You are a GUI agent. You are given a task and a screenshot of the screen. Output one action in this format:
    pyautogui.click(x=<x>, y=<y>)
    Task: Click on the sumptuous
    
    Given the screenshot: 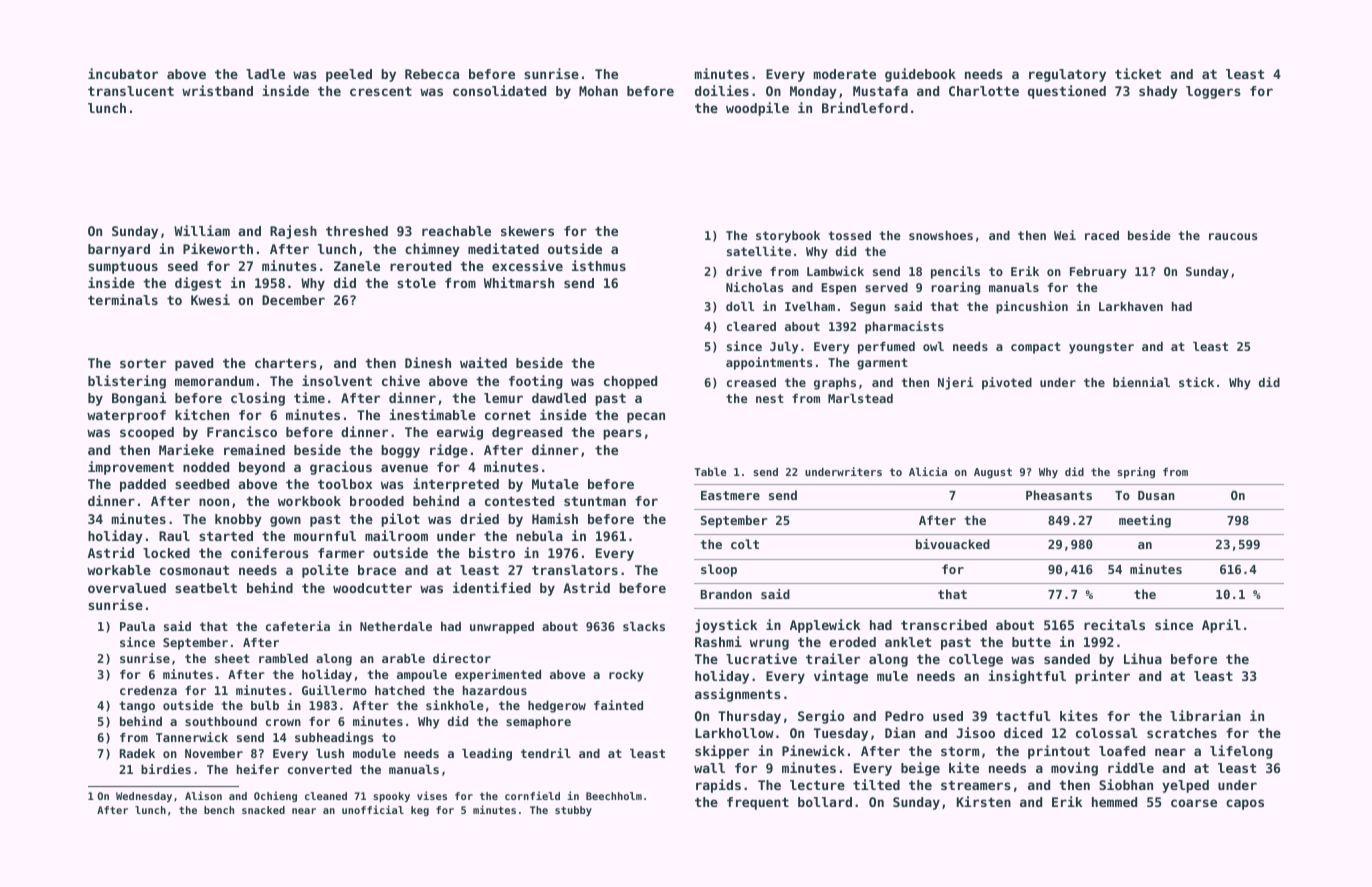 What is the action you would take?
    pyautogui.click(x=123, y=268)
